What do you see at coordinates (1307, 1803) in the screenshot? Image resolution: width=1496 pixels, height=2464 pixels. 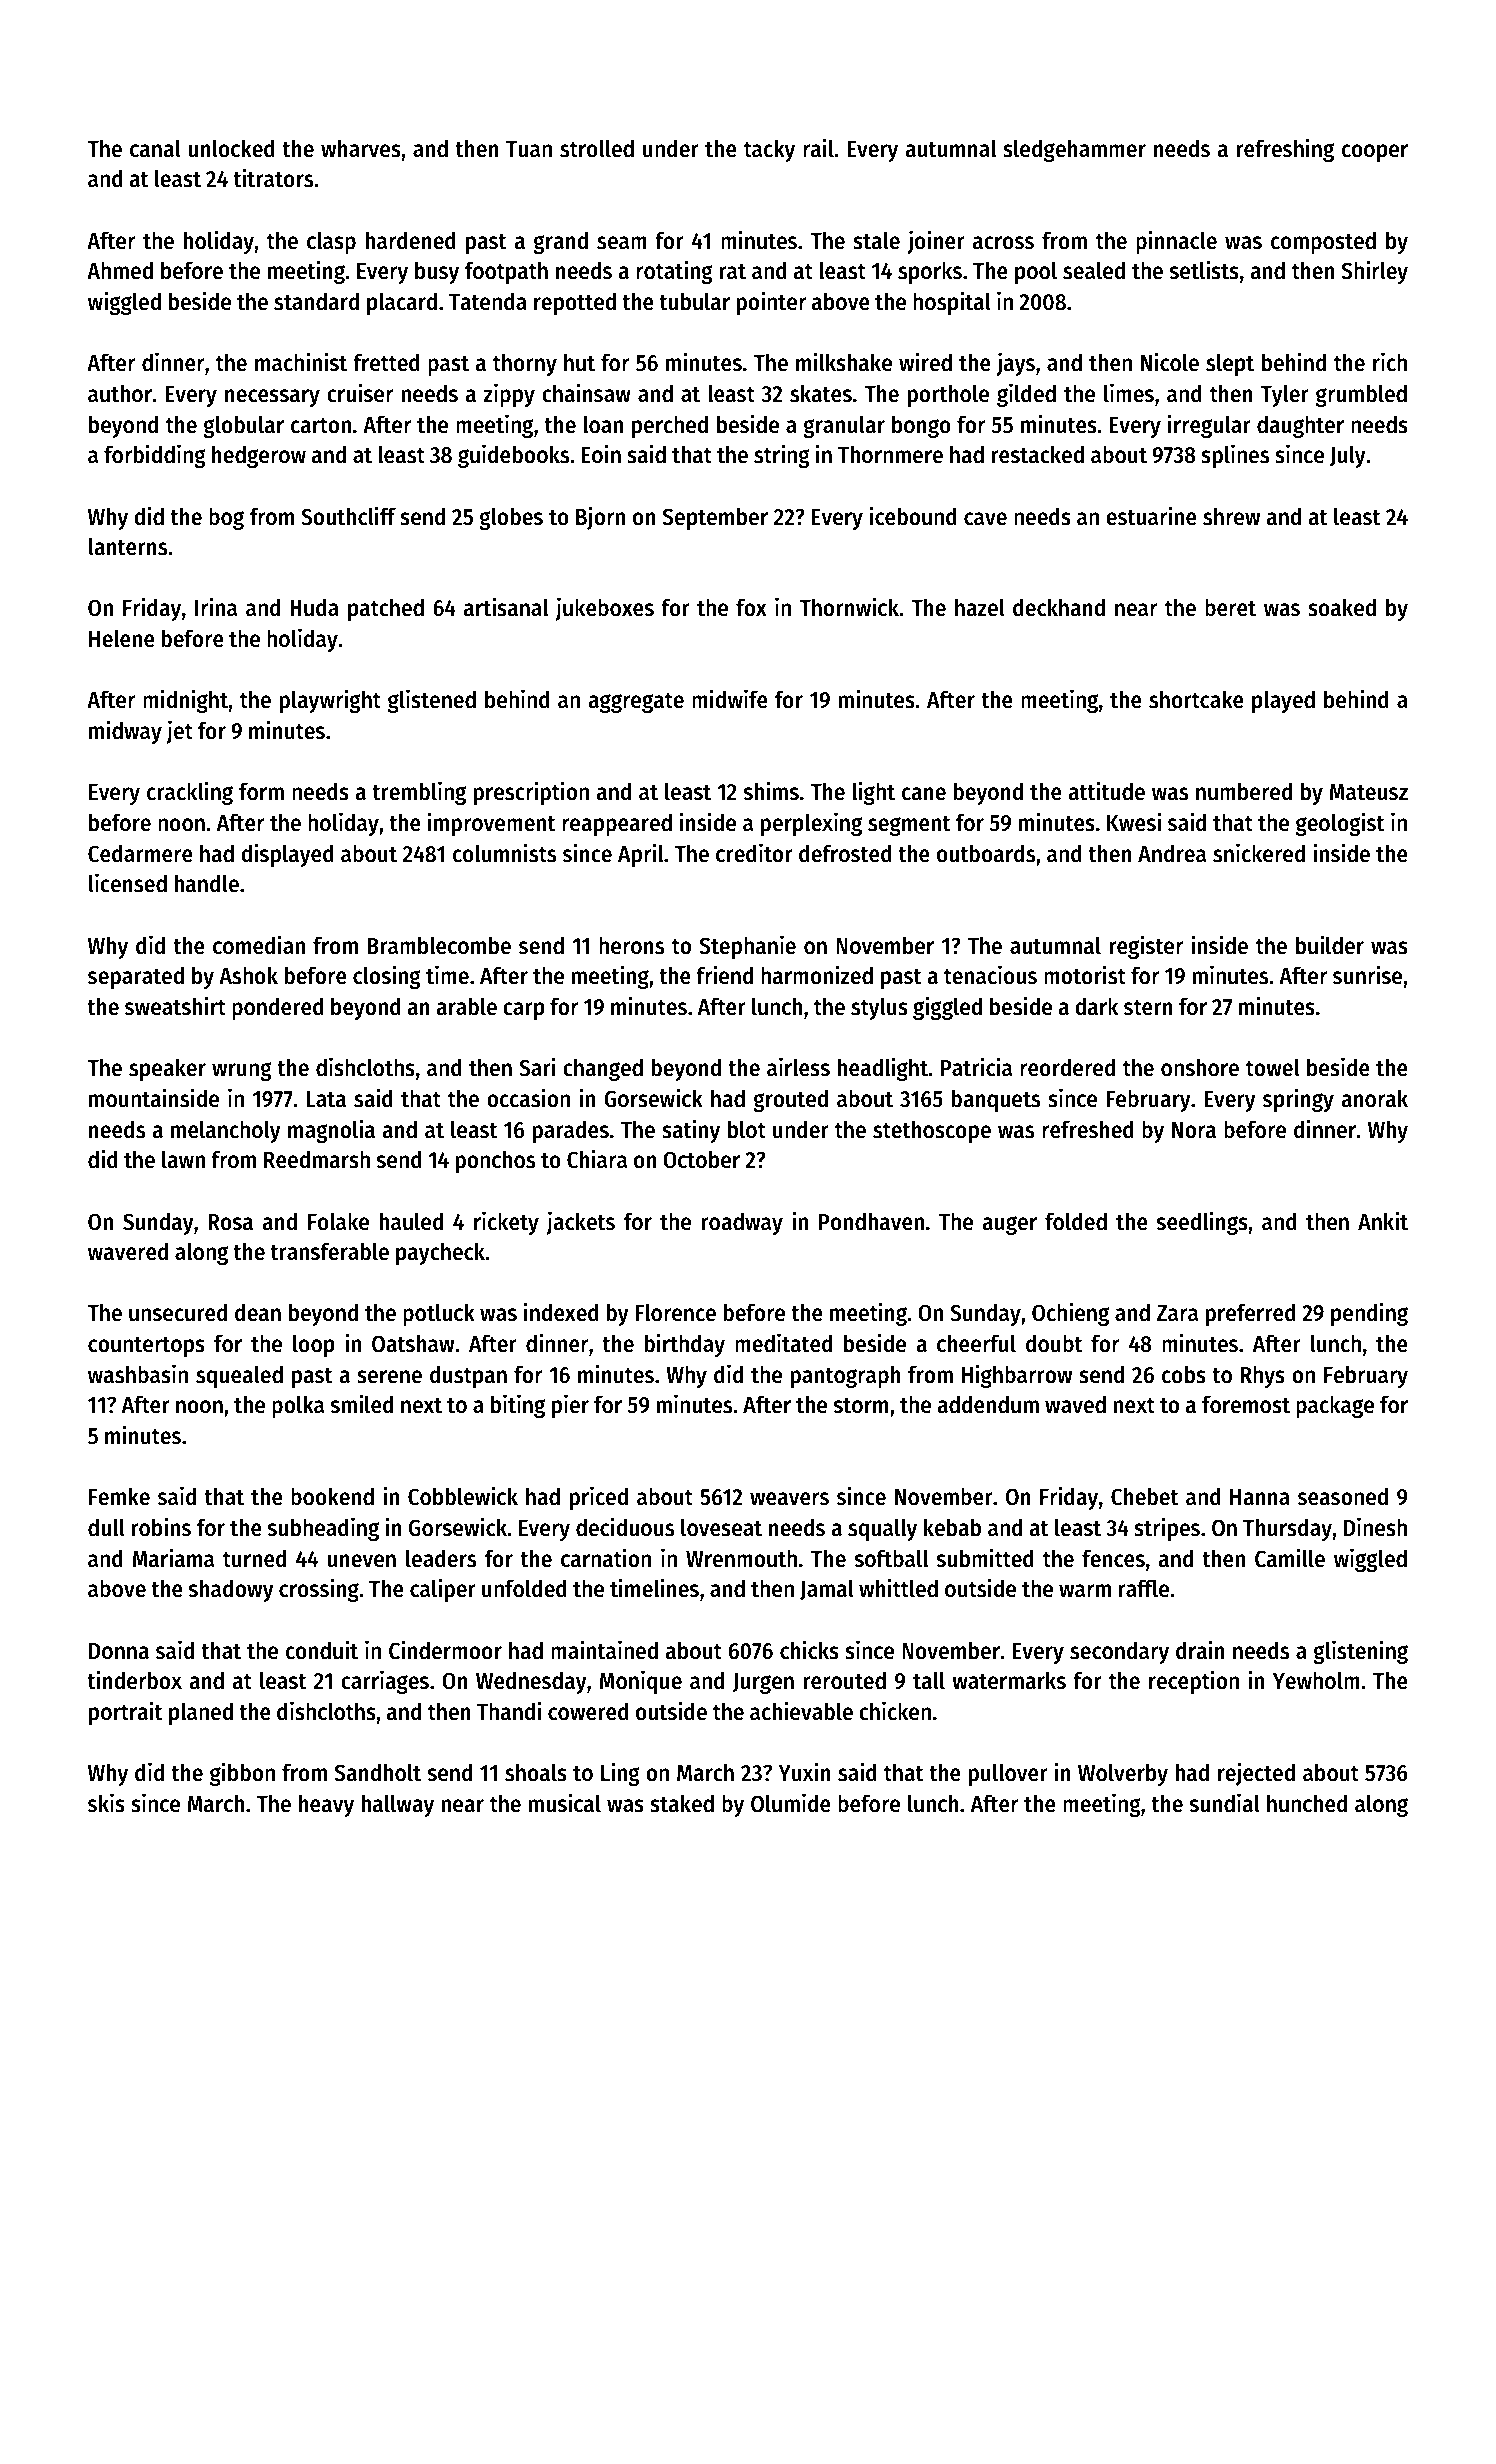 I see `hunched` at bounding box center [1307, 1803].
